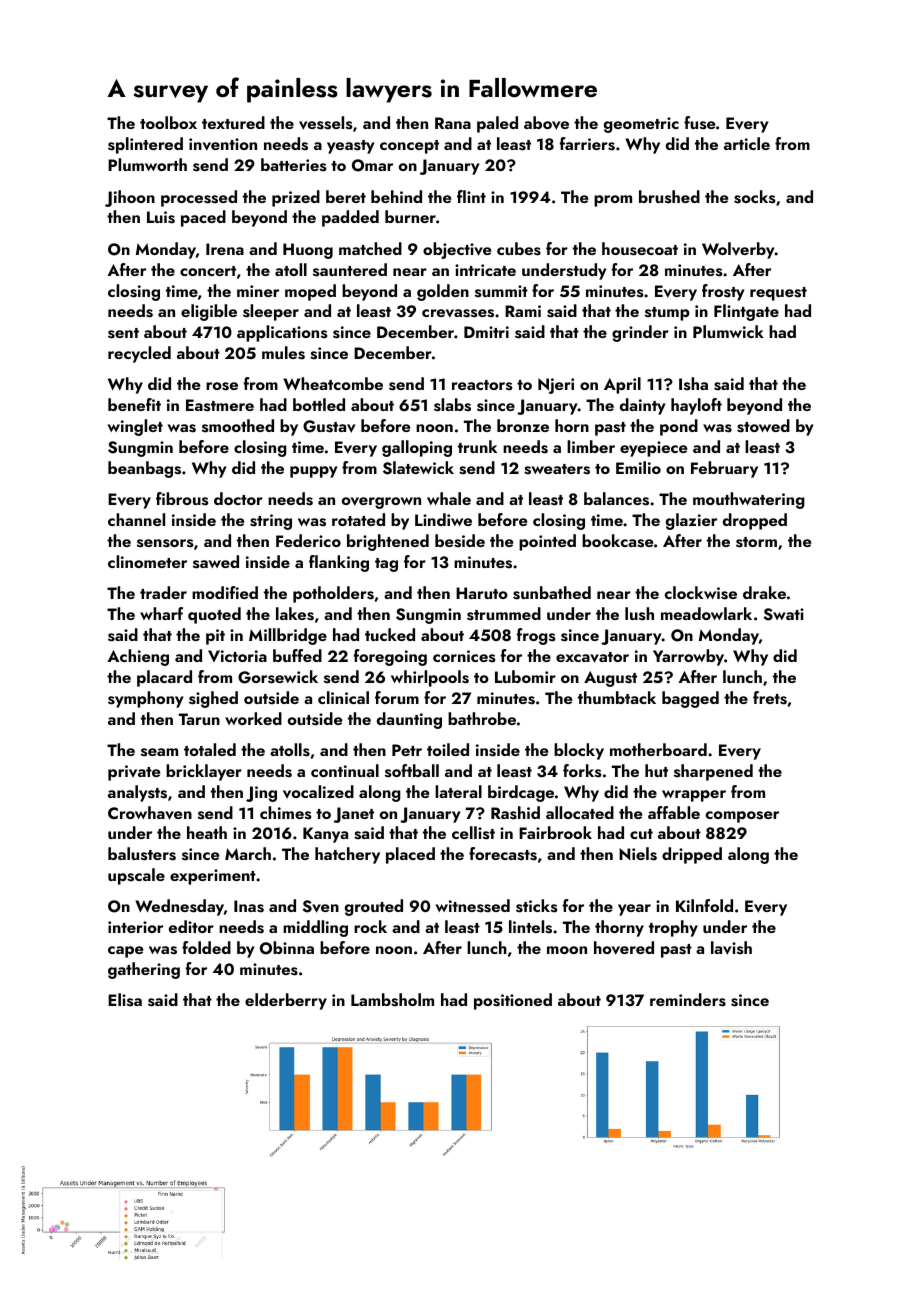  Describe the element at coordinates (125, 1000) in the screenshot. I see `Elisa` at that location.
